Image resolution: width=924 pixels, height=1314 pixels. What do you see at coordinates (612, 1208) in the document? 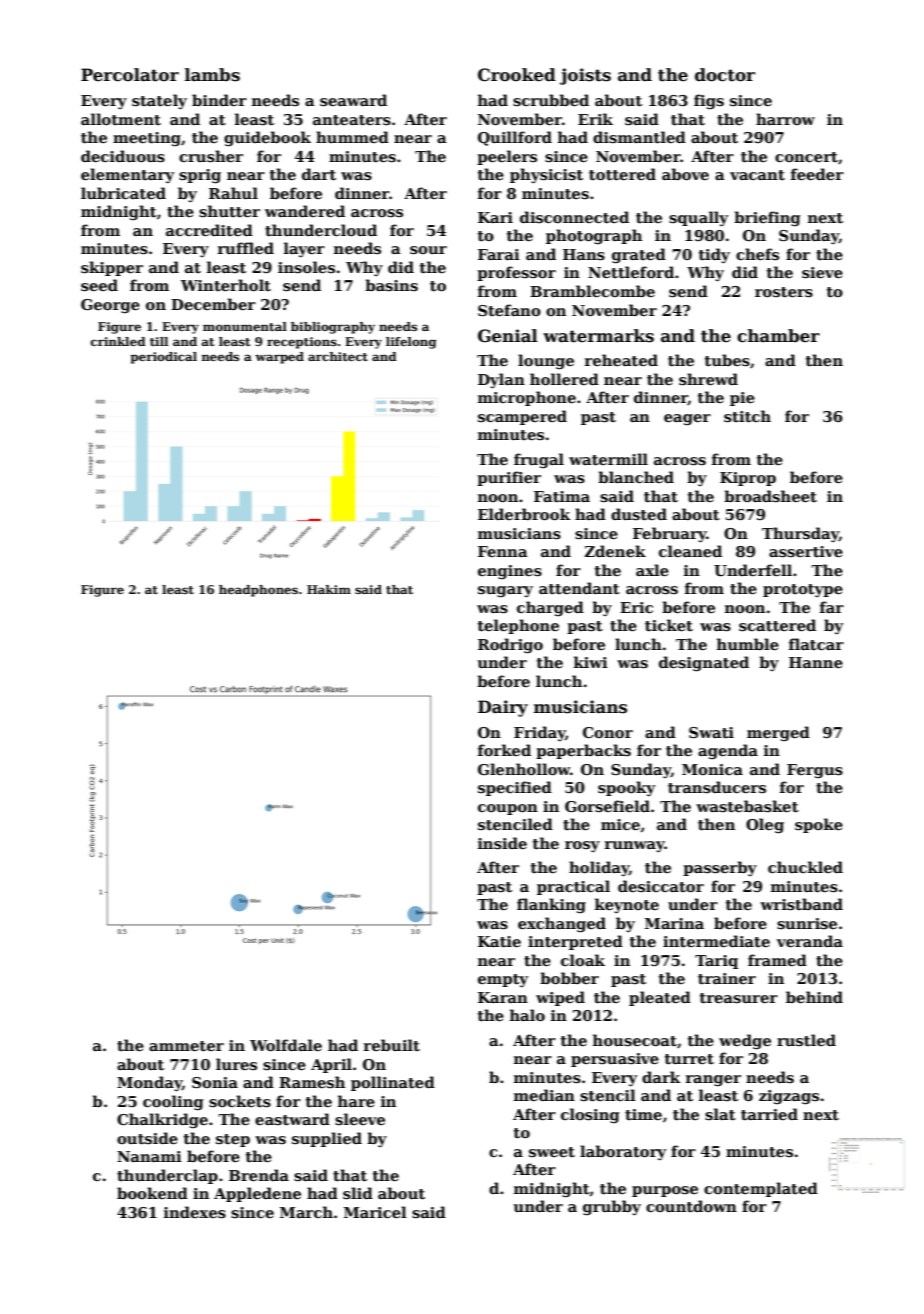
I see `grubby` at bounding box center [612, 1208].
